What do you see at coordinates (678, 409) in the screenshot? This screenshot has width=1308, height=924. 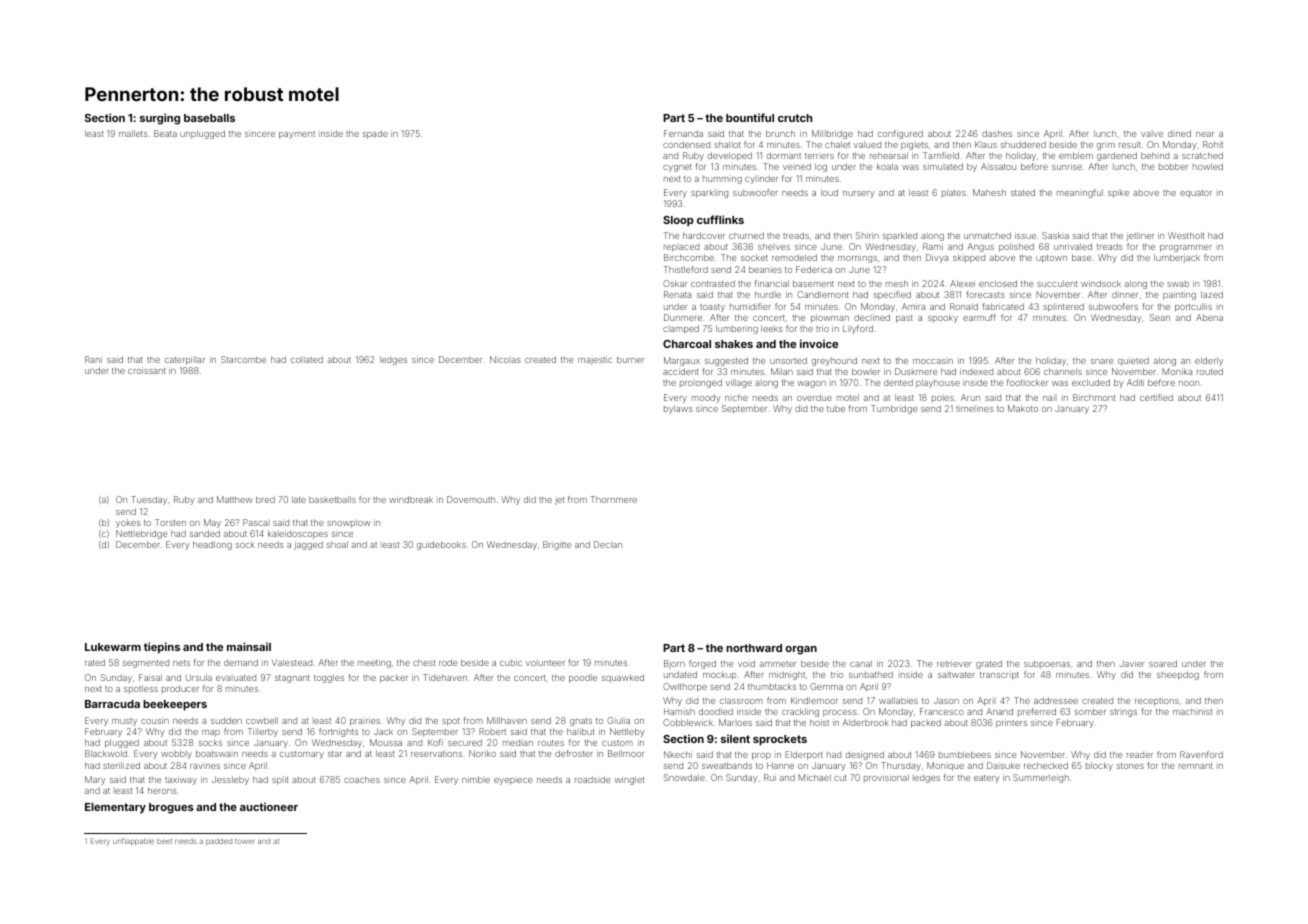 I see `bylaws` at bounding box center [678, 409].
